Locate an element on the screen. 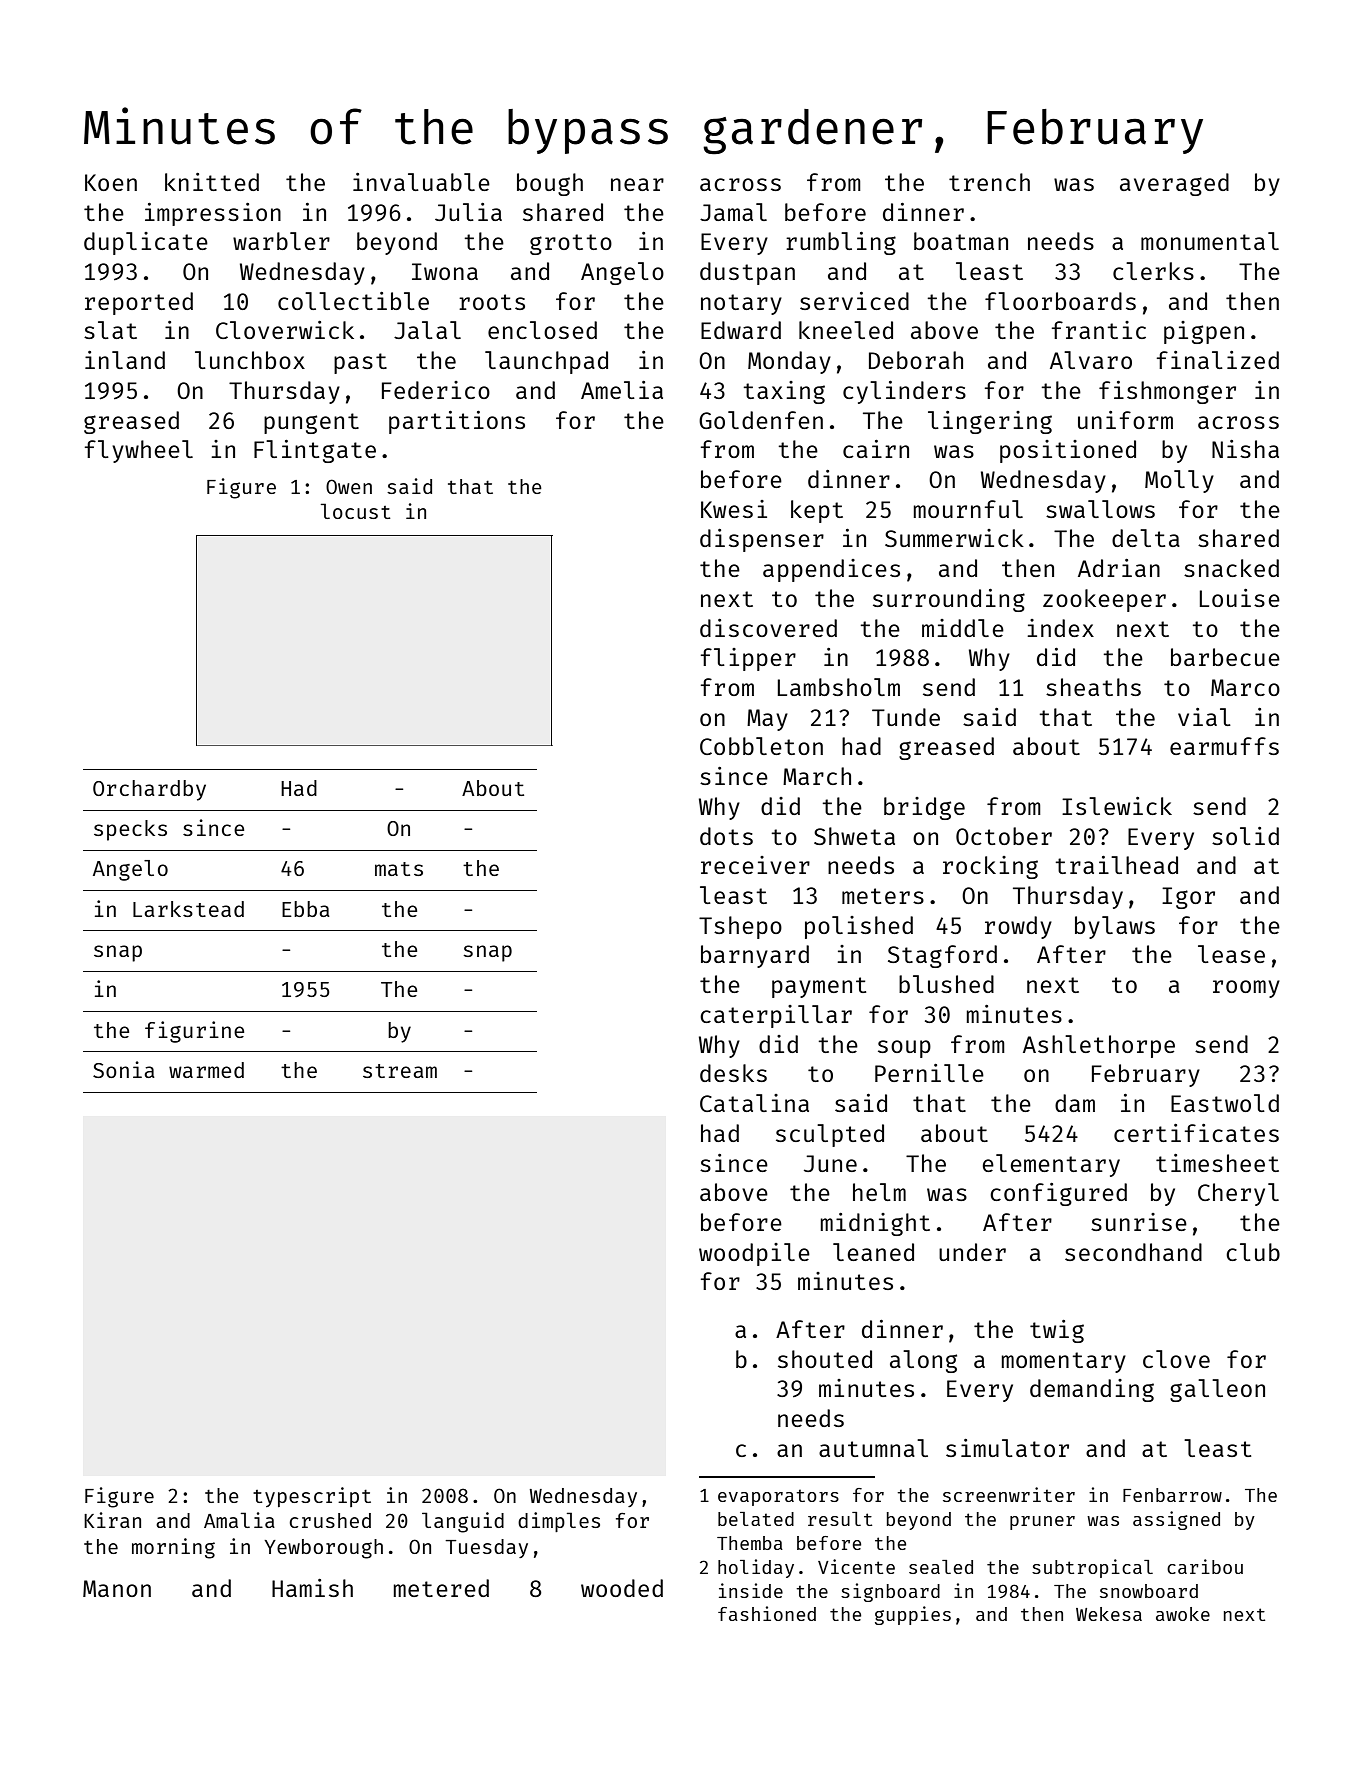 This screenshot has width=1364, height=1765. languid is located at coordinates (463, 1522).
